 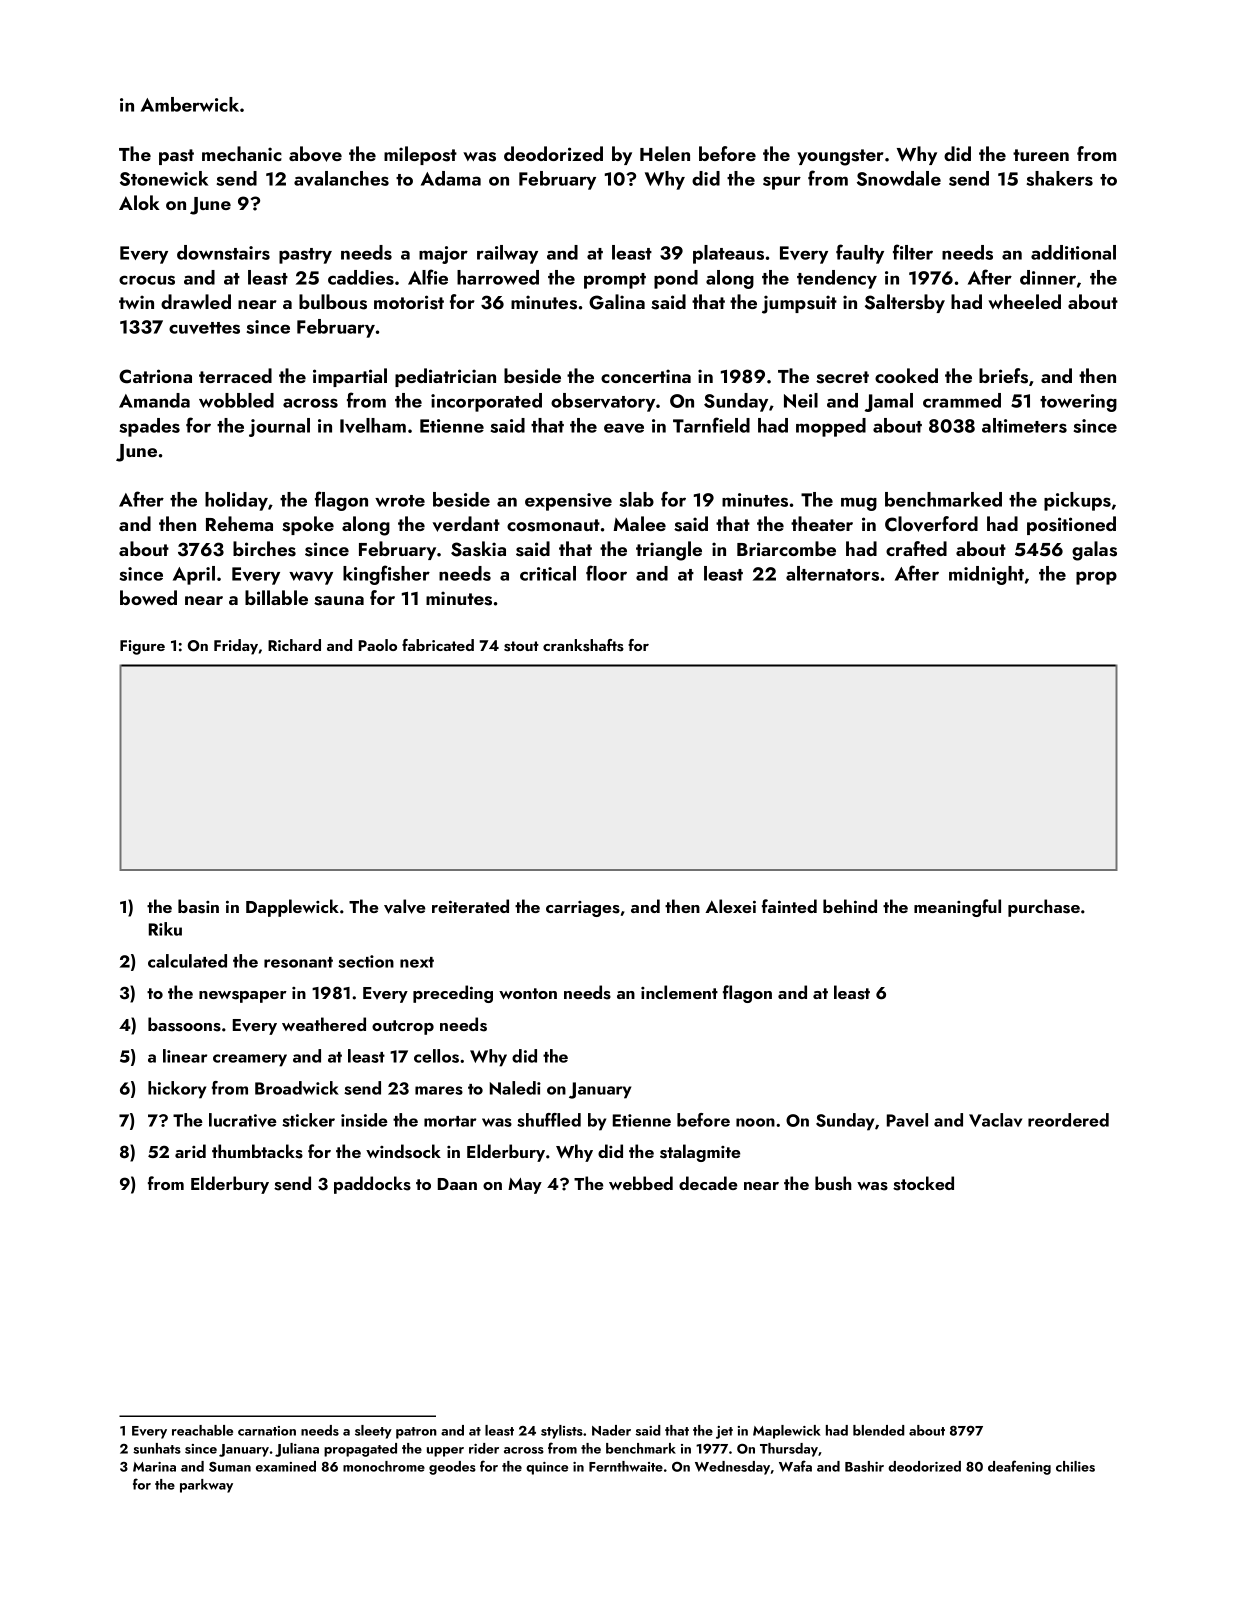 What do you see at coordinates (626, 1466) in the image?
I see `Fernthwaite` at bounding box center [626, 1466].
